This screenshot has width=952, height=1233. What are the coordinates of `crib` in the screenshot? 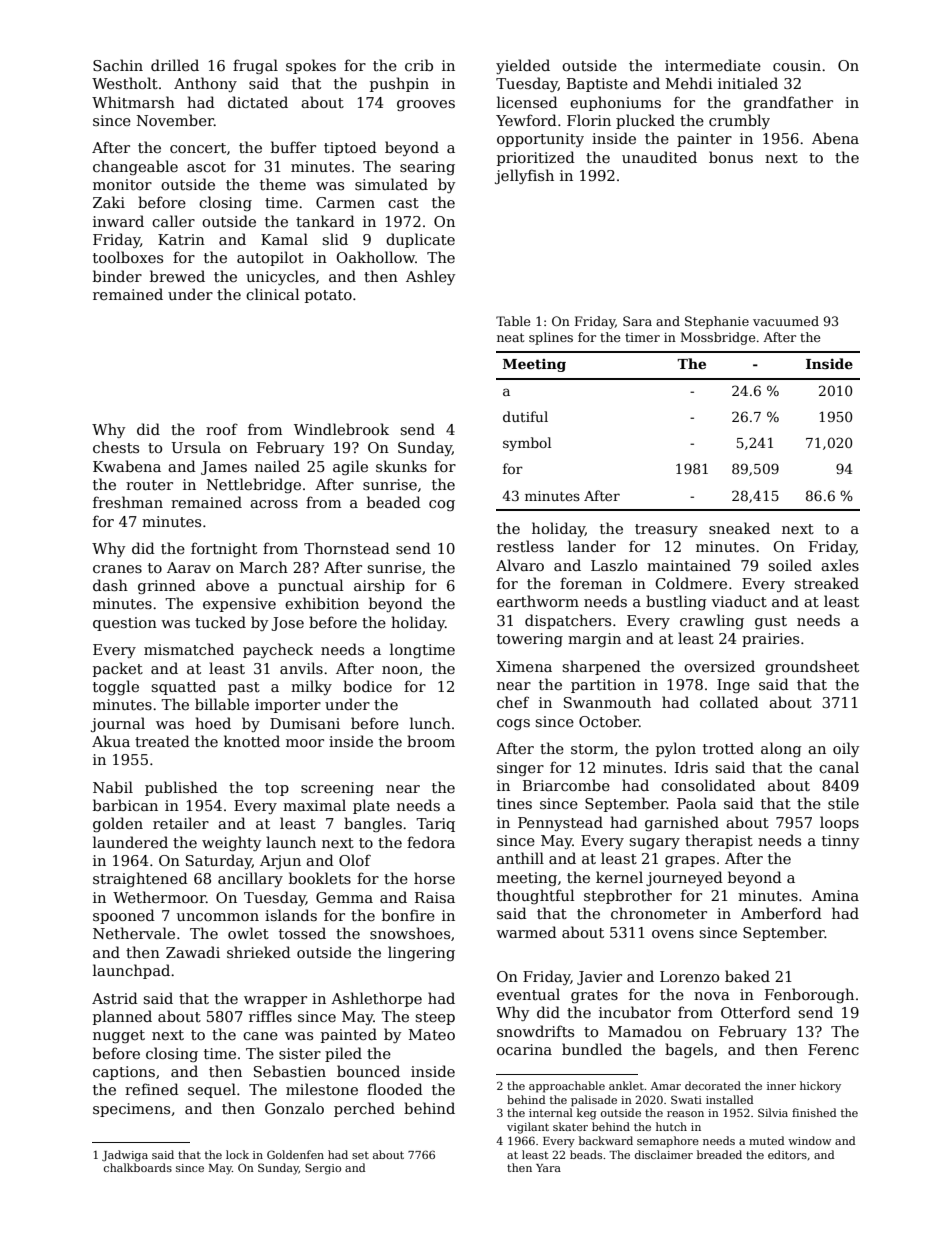 It's located at (419, 65).
